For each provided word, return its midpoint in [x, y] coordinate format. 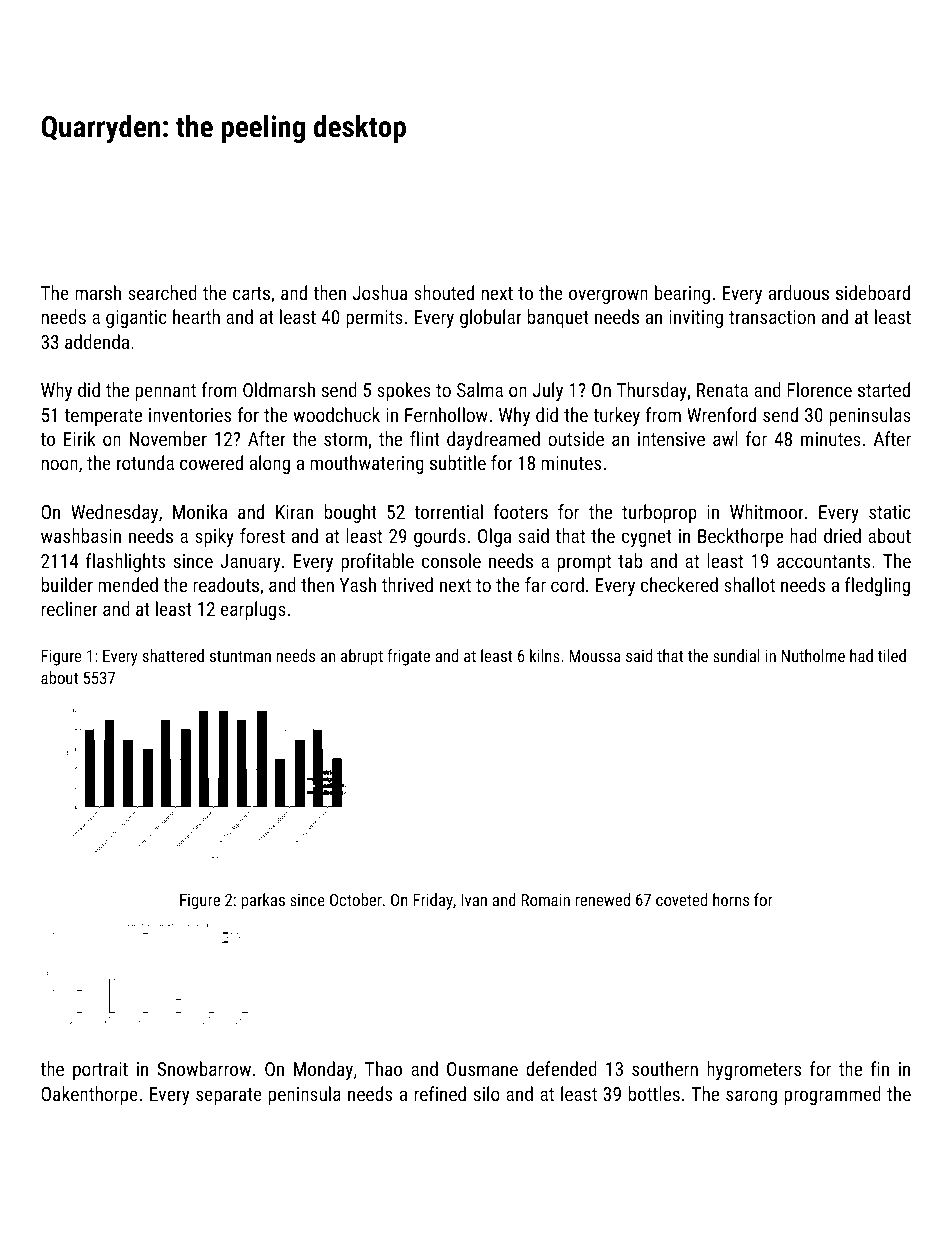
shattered [173, 655]
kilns [545, 655]
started [884, 389]
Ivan [474, 900]
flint [425, 438]
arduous [799, 292]
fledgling [877, 586]
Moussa [595, 656]
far [535, 584]
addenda [97, 341]
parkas [263, 901]
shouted [444, 292]
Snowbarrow [204, 1068]
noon [60, 464]
